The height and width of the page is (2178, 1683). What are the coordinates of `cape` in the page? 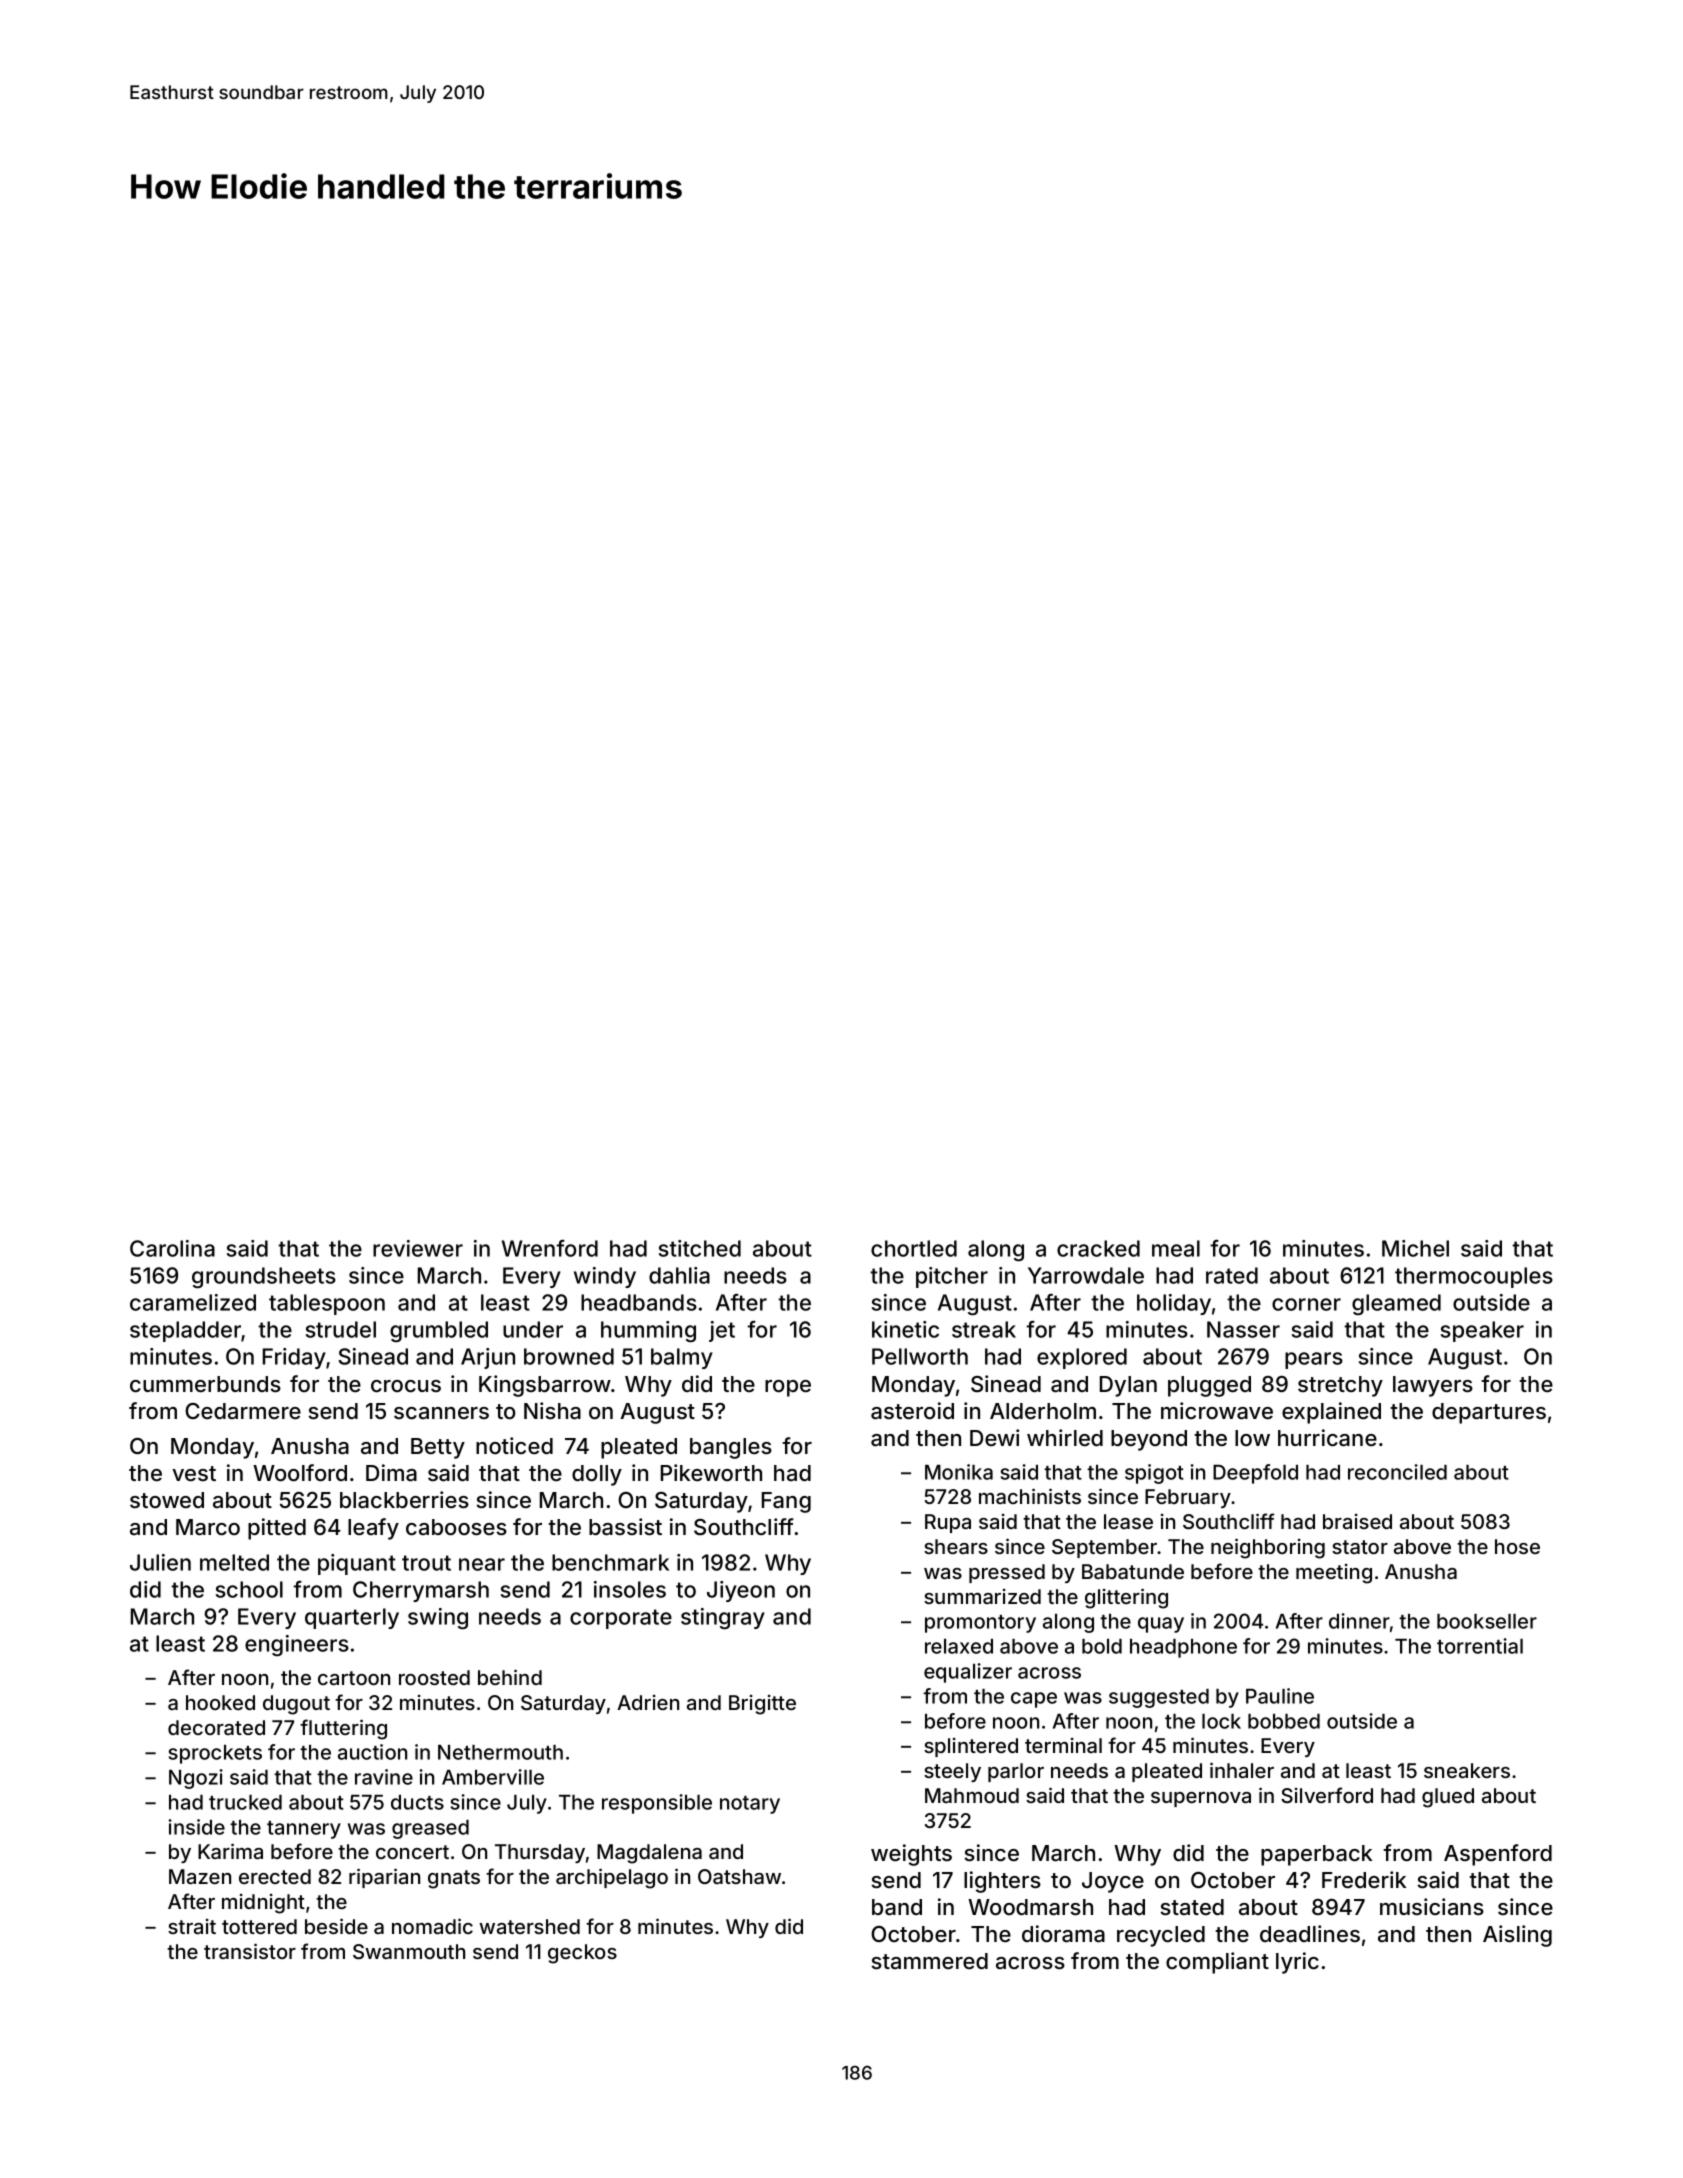 It's located at (1034, 1700).
